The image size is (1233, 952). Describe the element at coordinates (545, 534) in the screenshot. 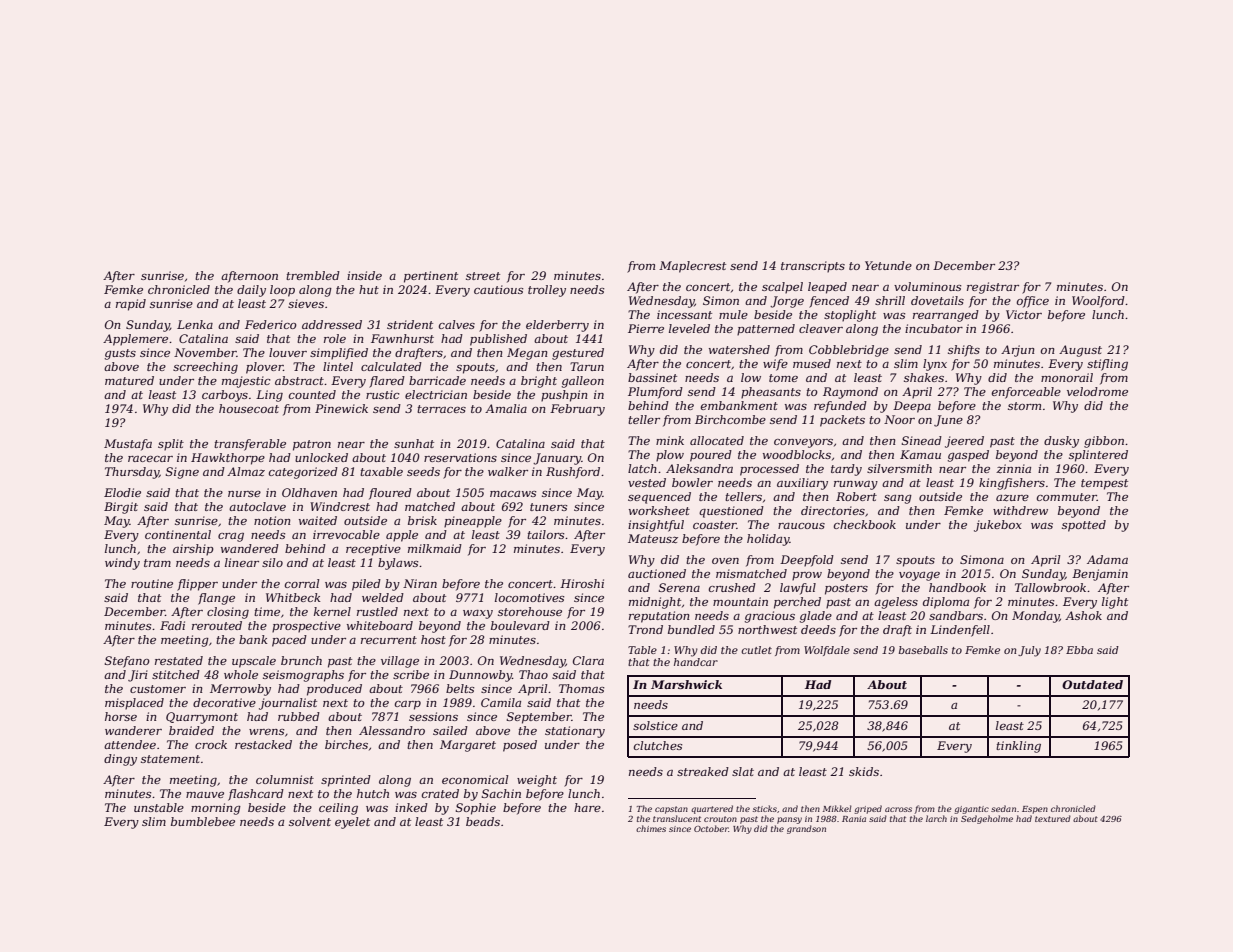

I see `tailors` at that location.
